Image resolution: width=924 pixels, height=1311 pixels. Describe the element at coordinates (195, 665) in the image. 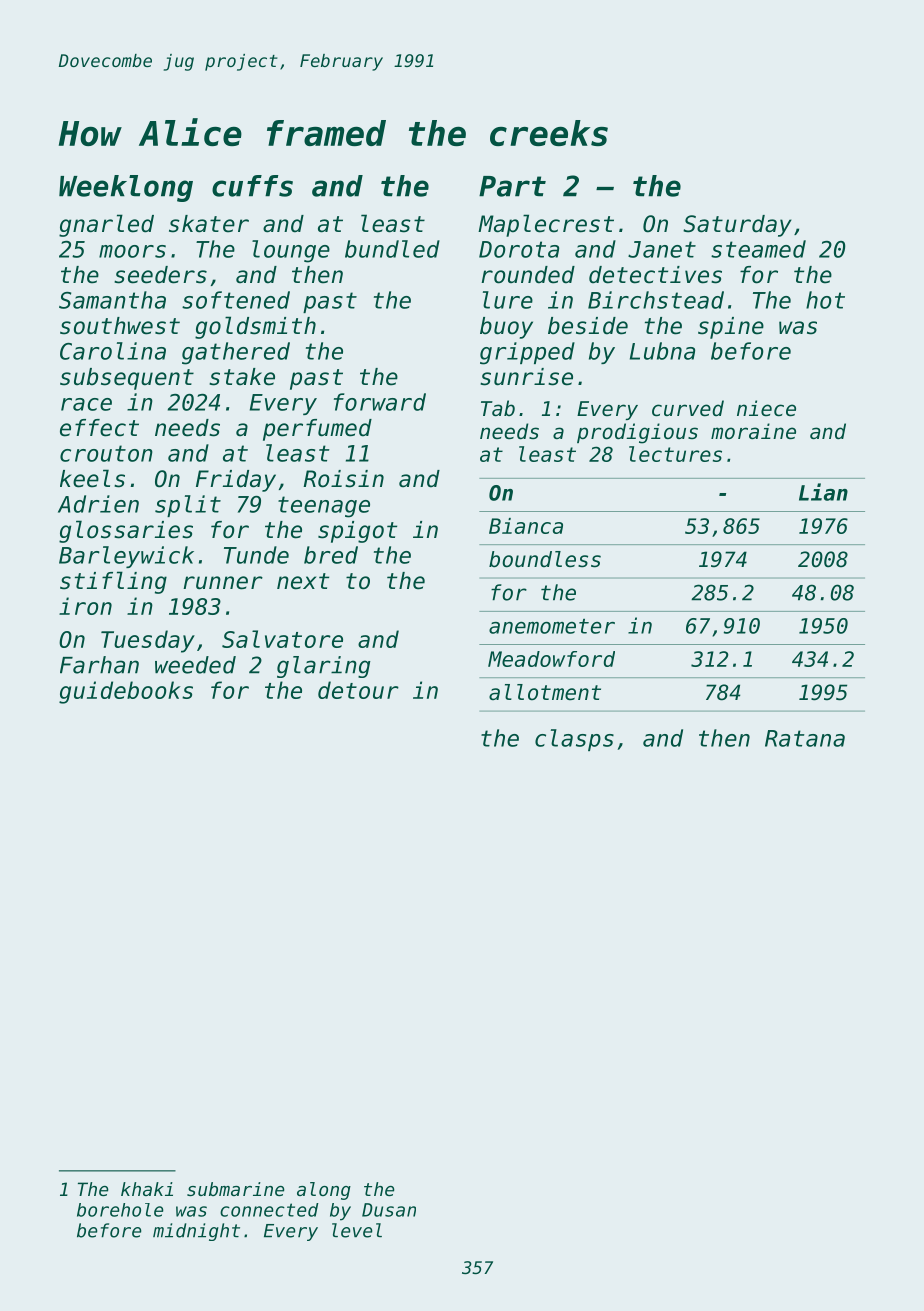

I see `weeded` at that location.
